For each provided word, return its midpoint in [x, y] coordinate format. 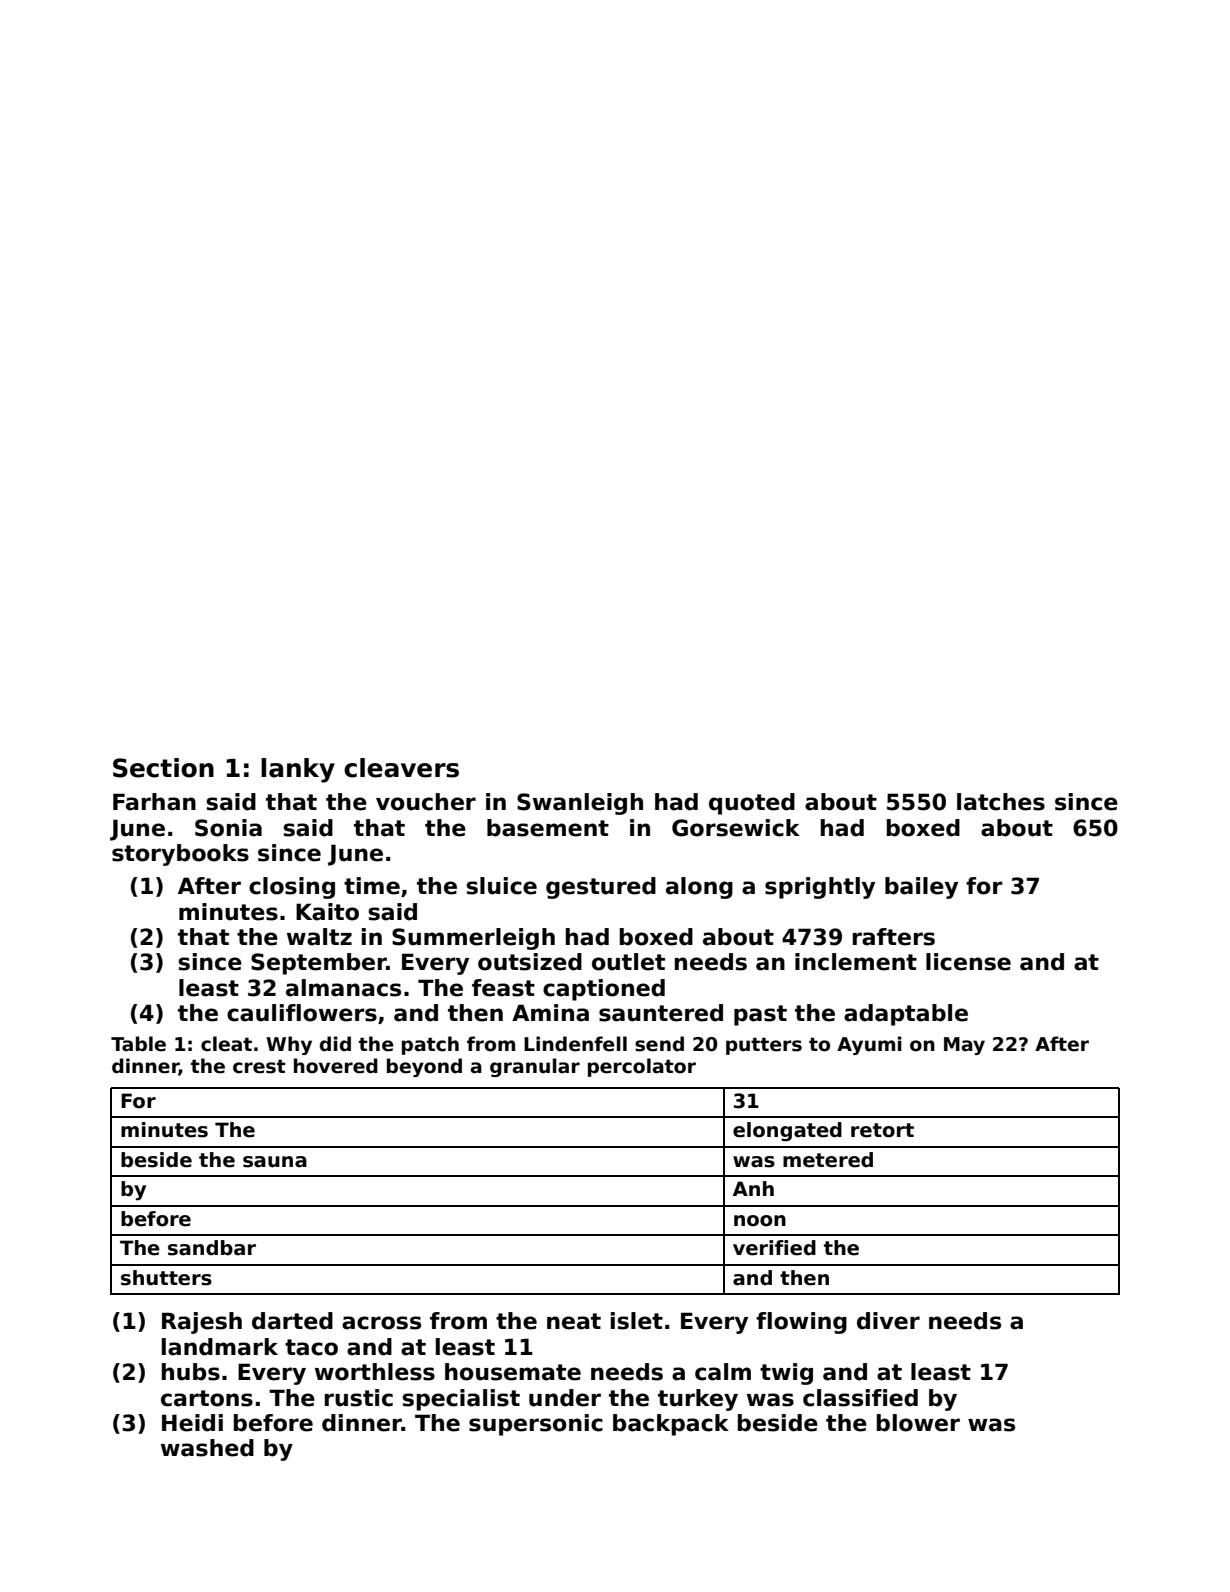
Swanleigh [580, 804]
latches [1001, 802]
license [968, 962]
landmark [220, 1347]
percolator [642, 1067]
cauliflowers [302, 1013]
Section [163, 768]
